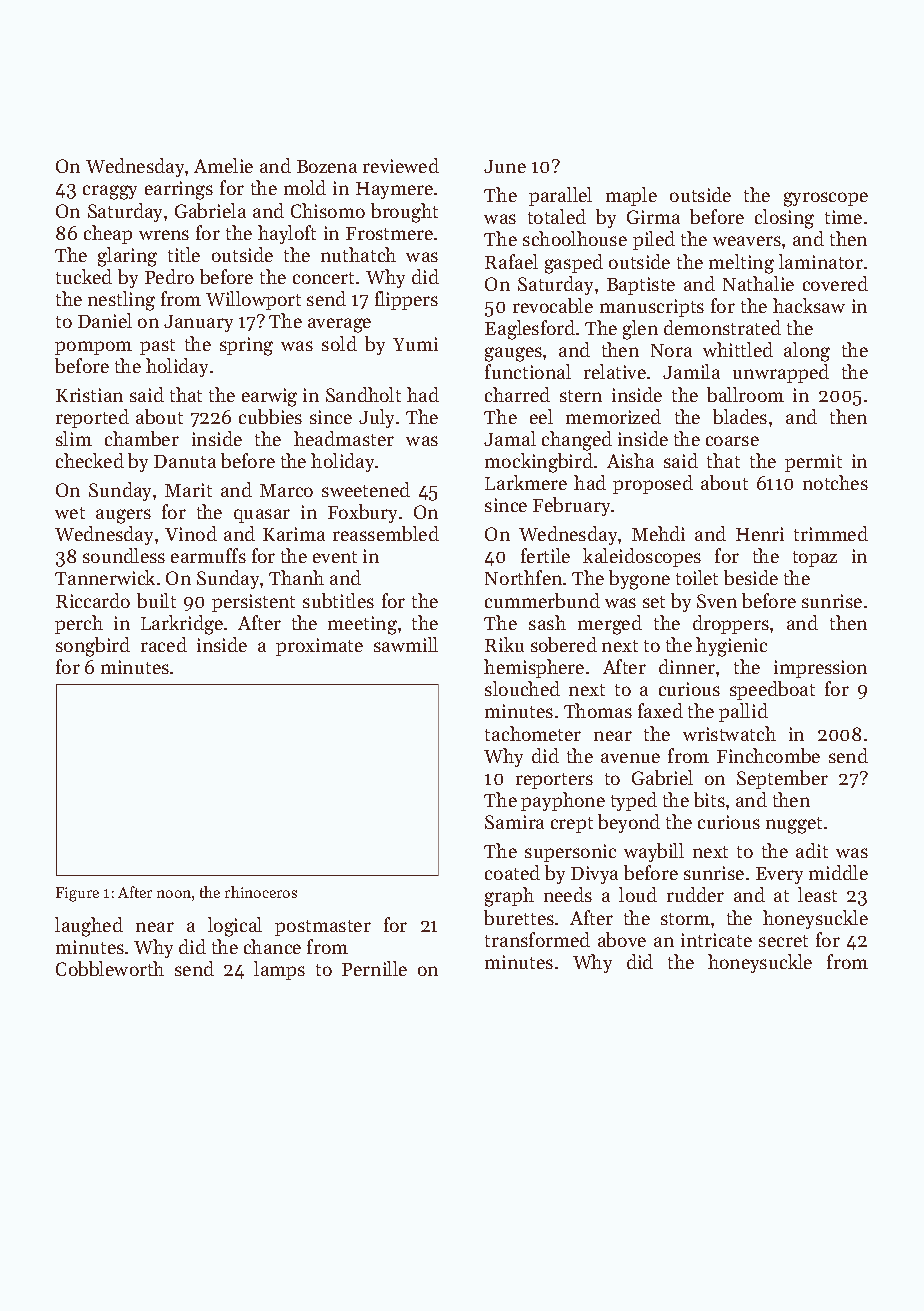 The width and height of the document is (924, 1311). What do you see at coordinates (89, 927) in the document?
I see `laughed` at bounding box center [89, 927].
